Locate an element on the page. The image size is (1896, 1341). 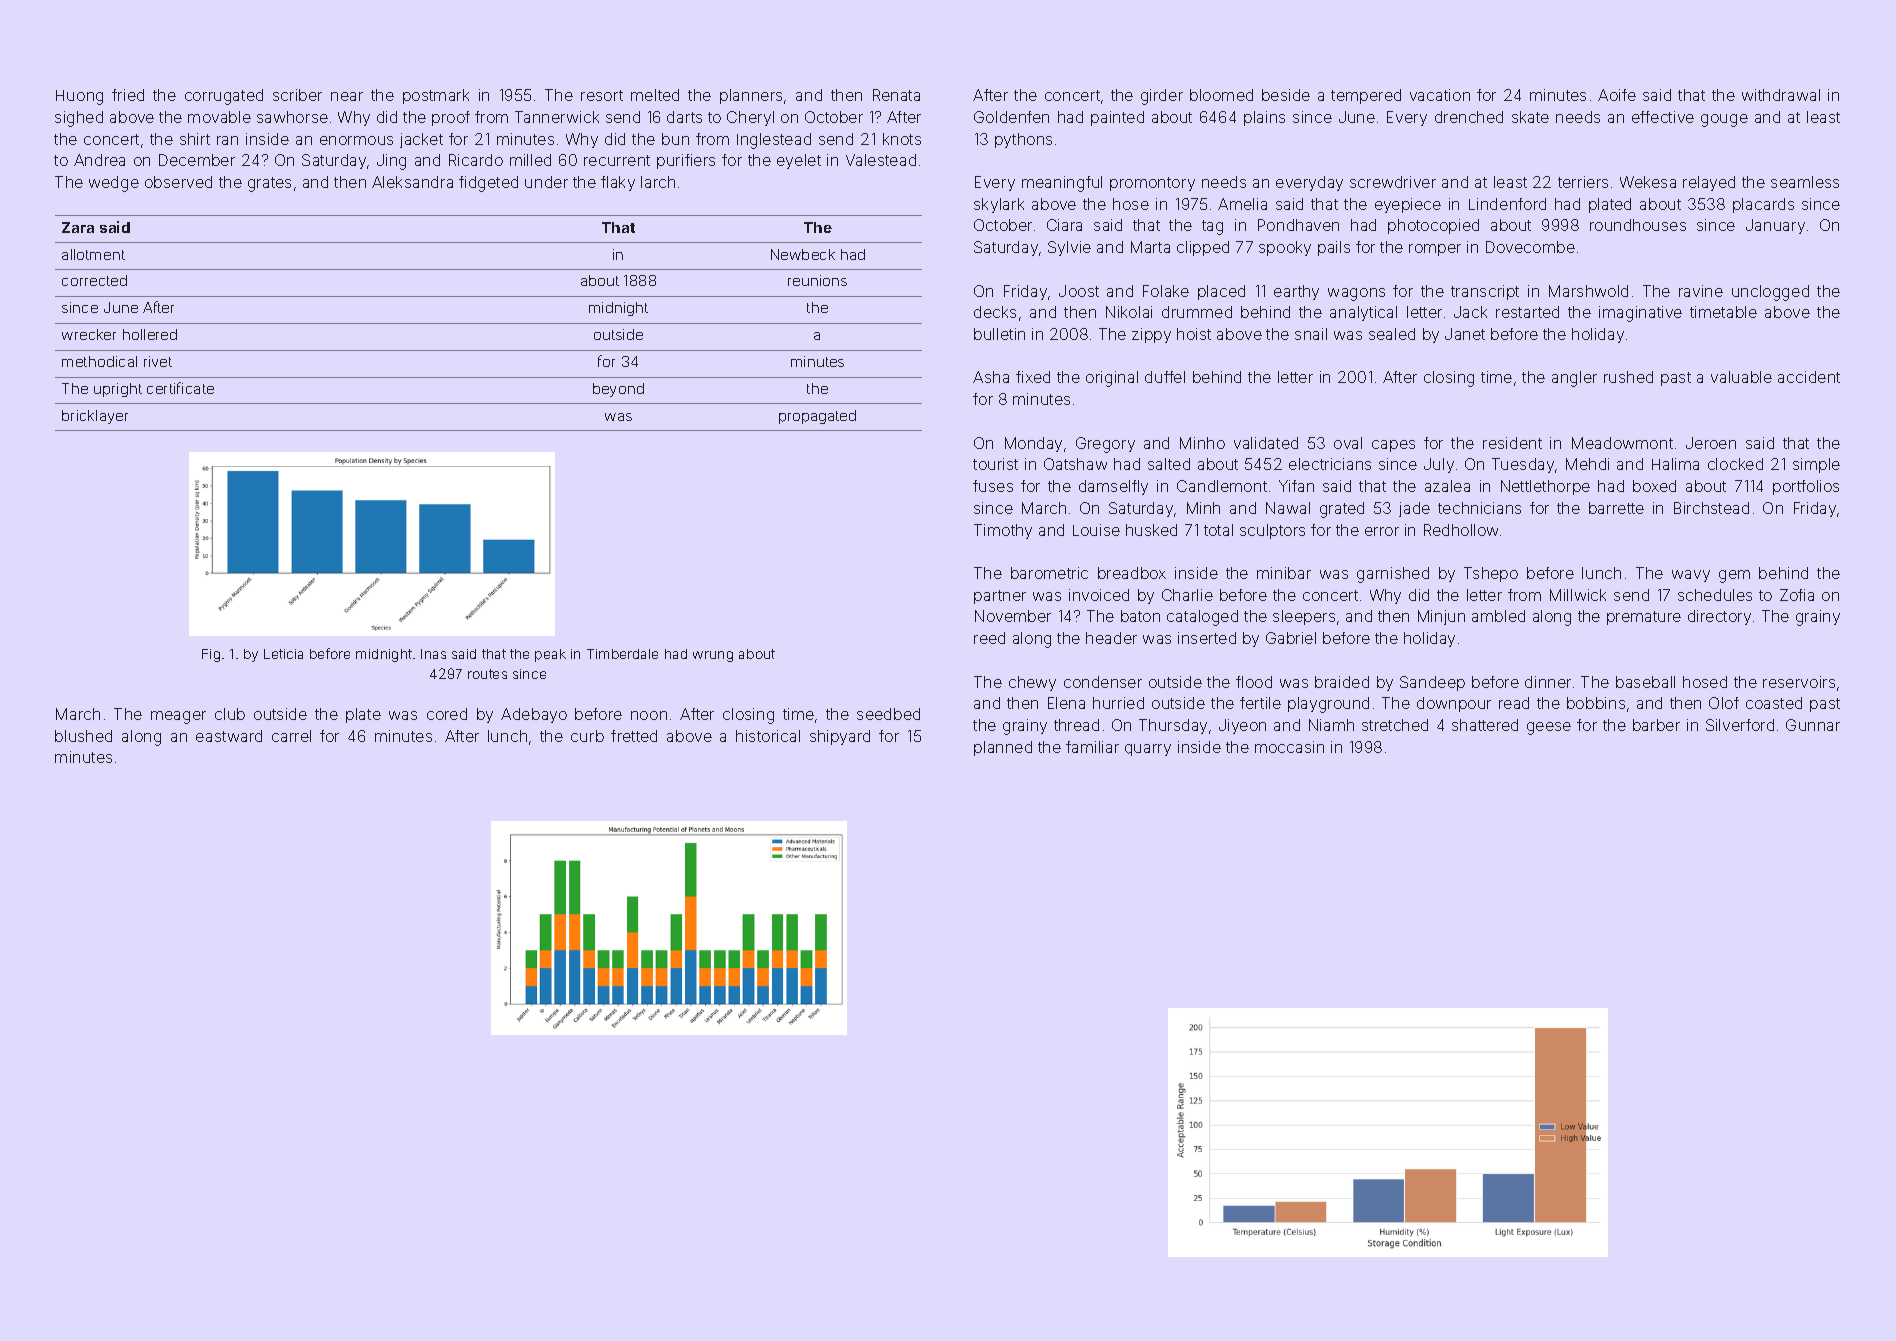
Ciara is located at coordinates (1064, 225).
